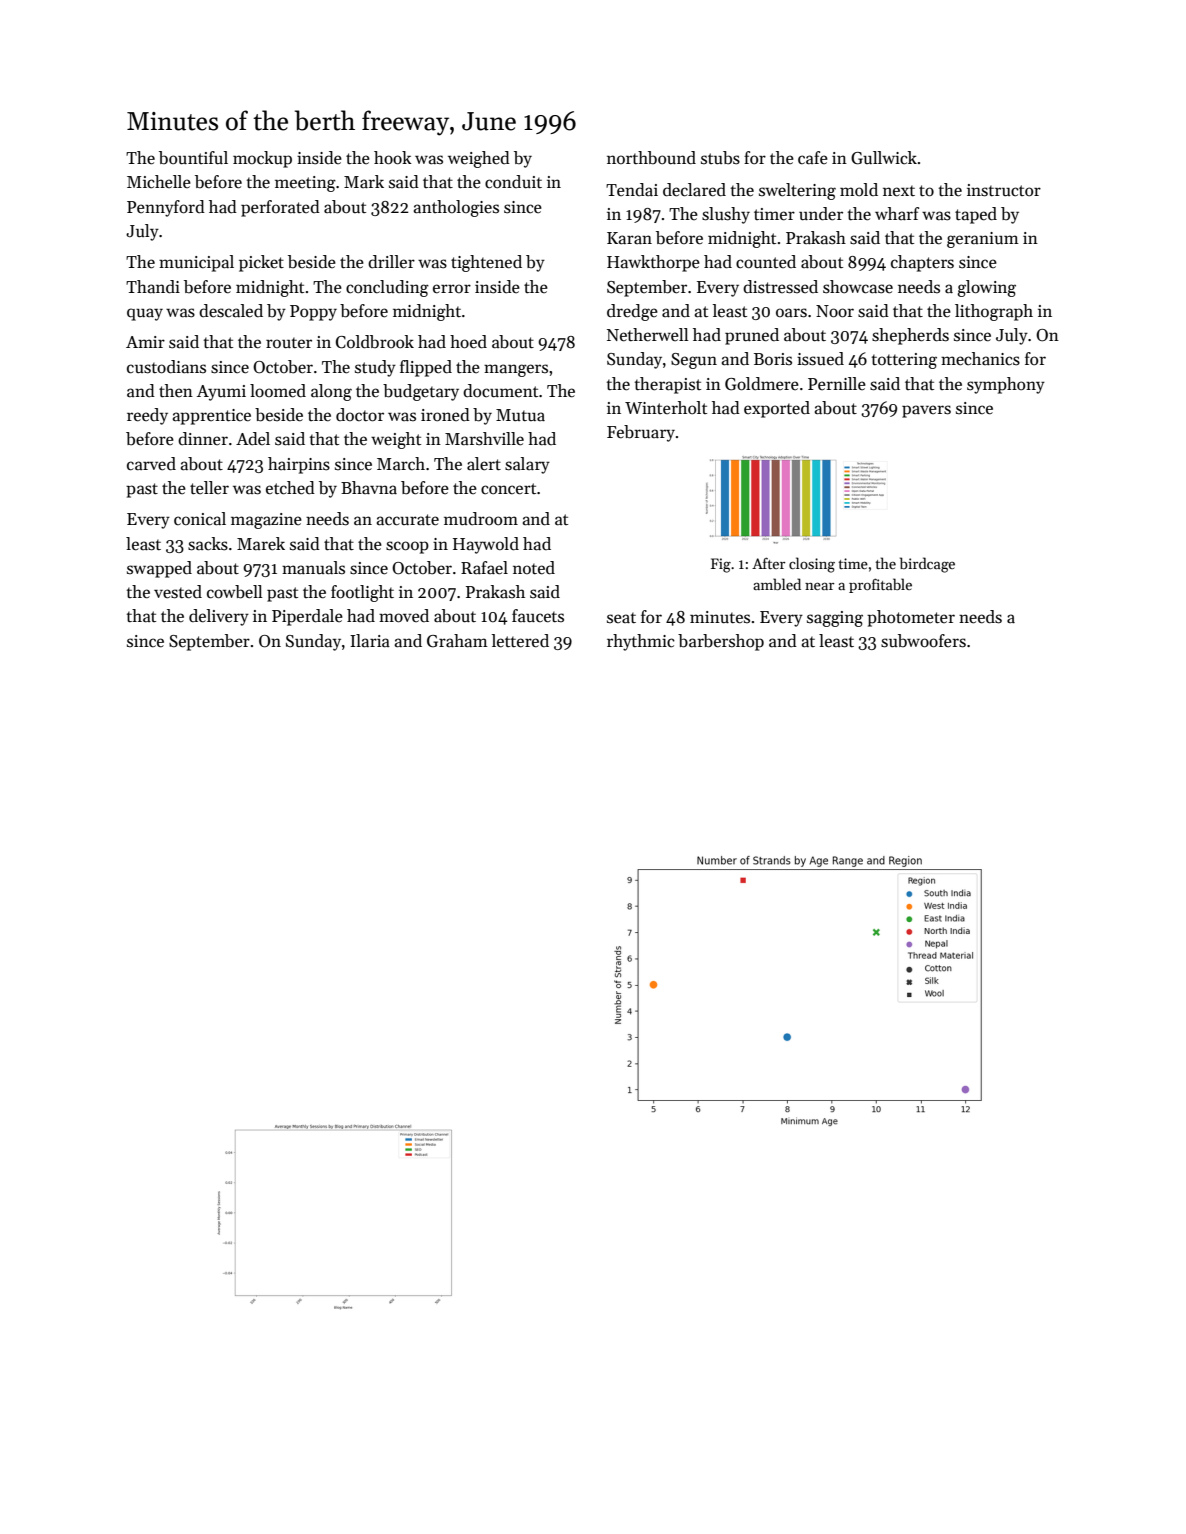 This screenshot has width=1186, height=1534. Describe the element at coordinates (391, 262) in the screenshot. I see `driller` at that location.
